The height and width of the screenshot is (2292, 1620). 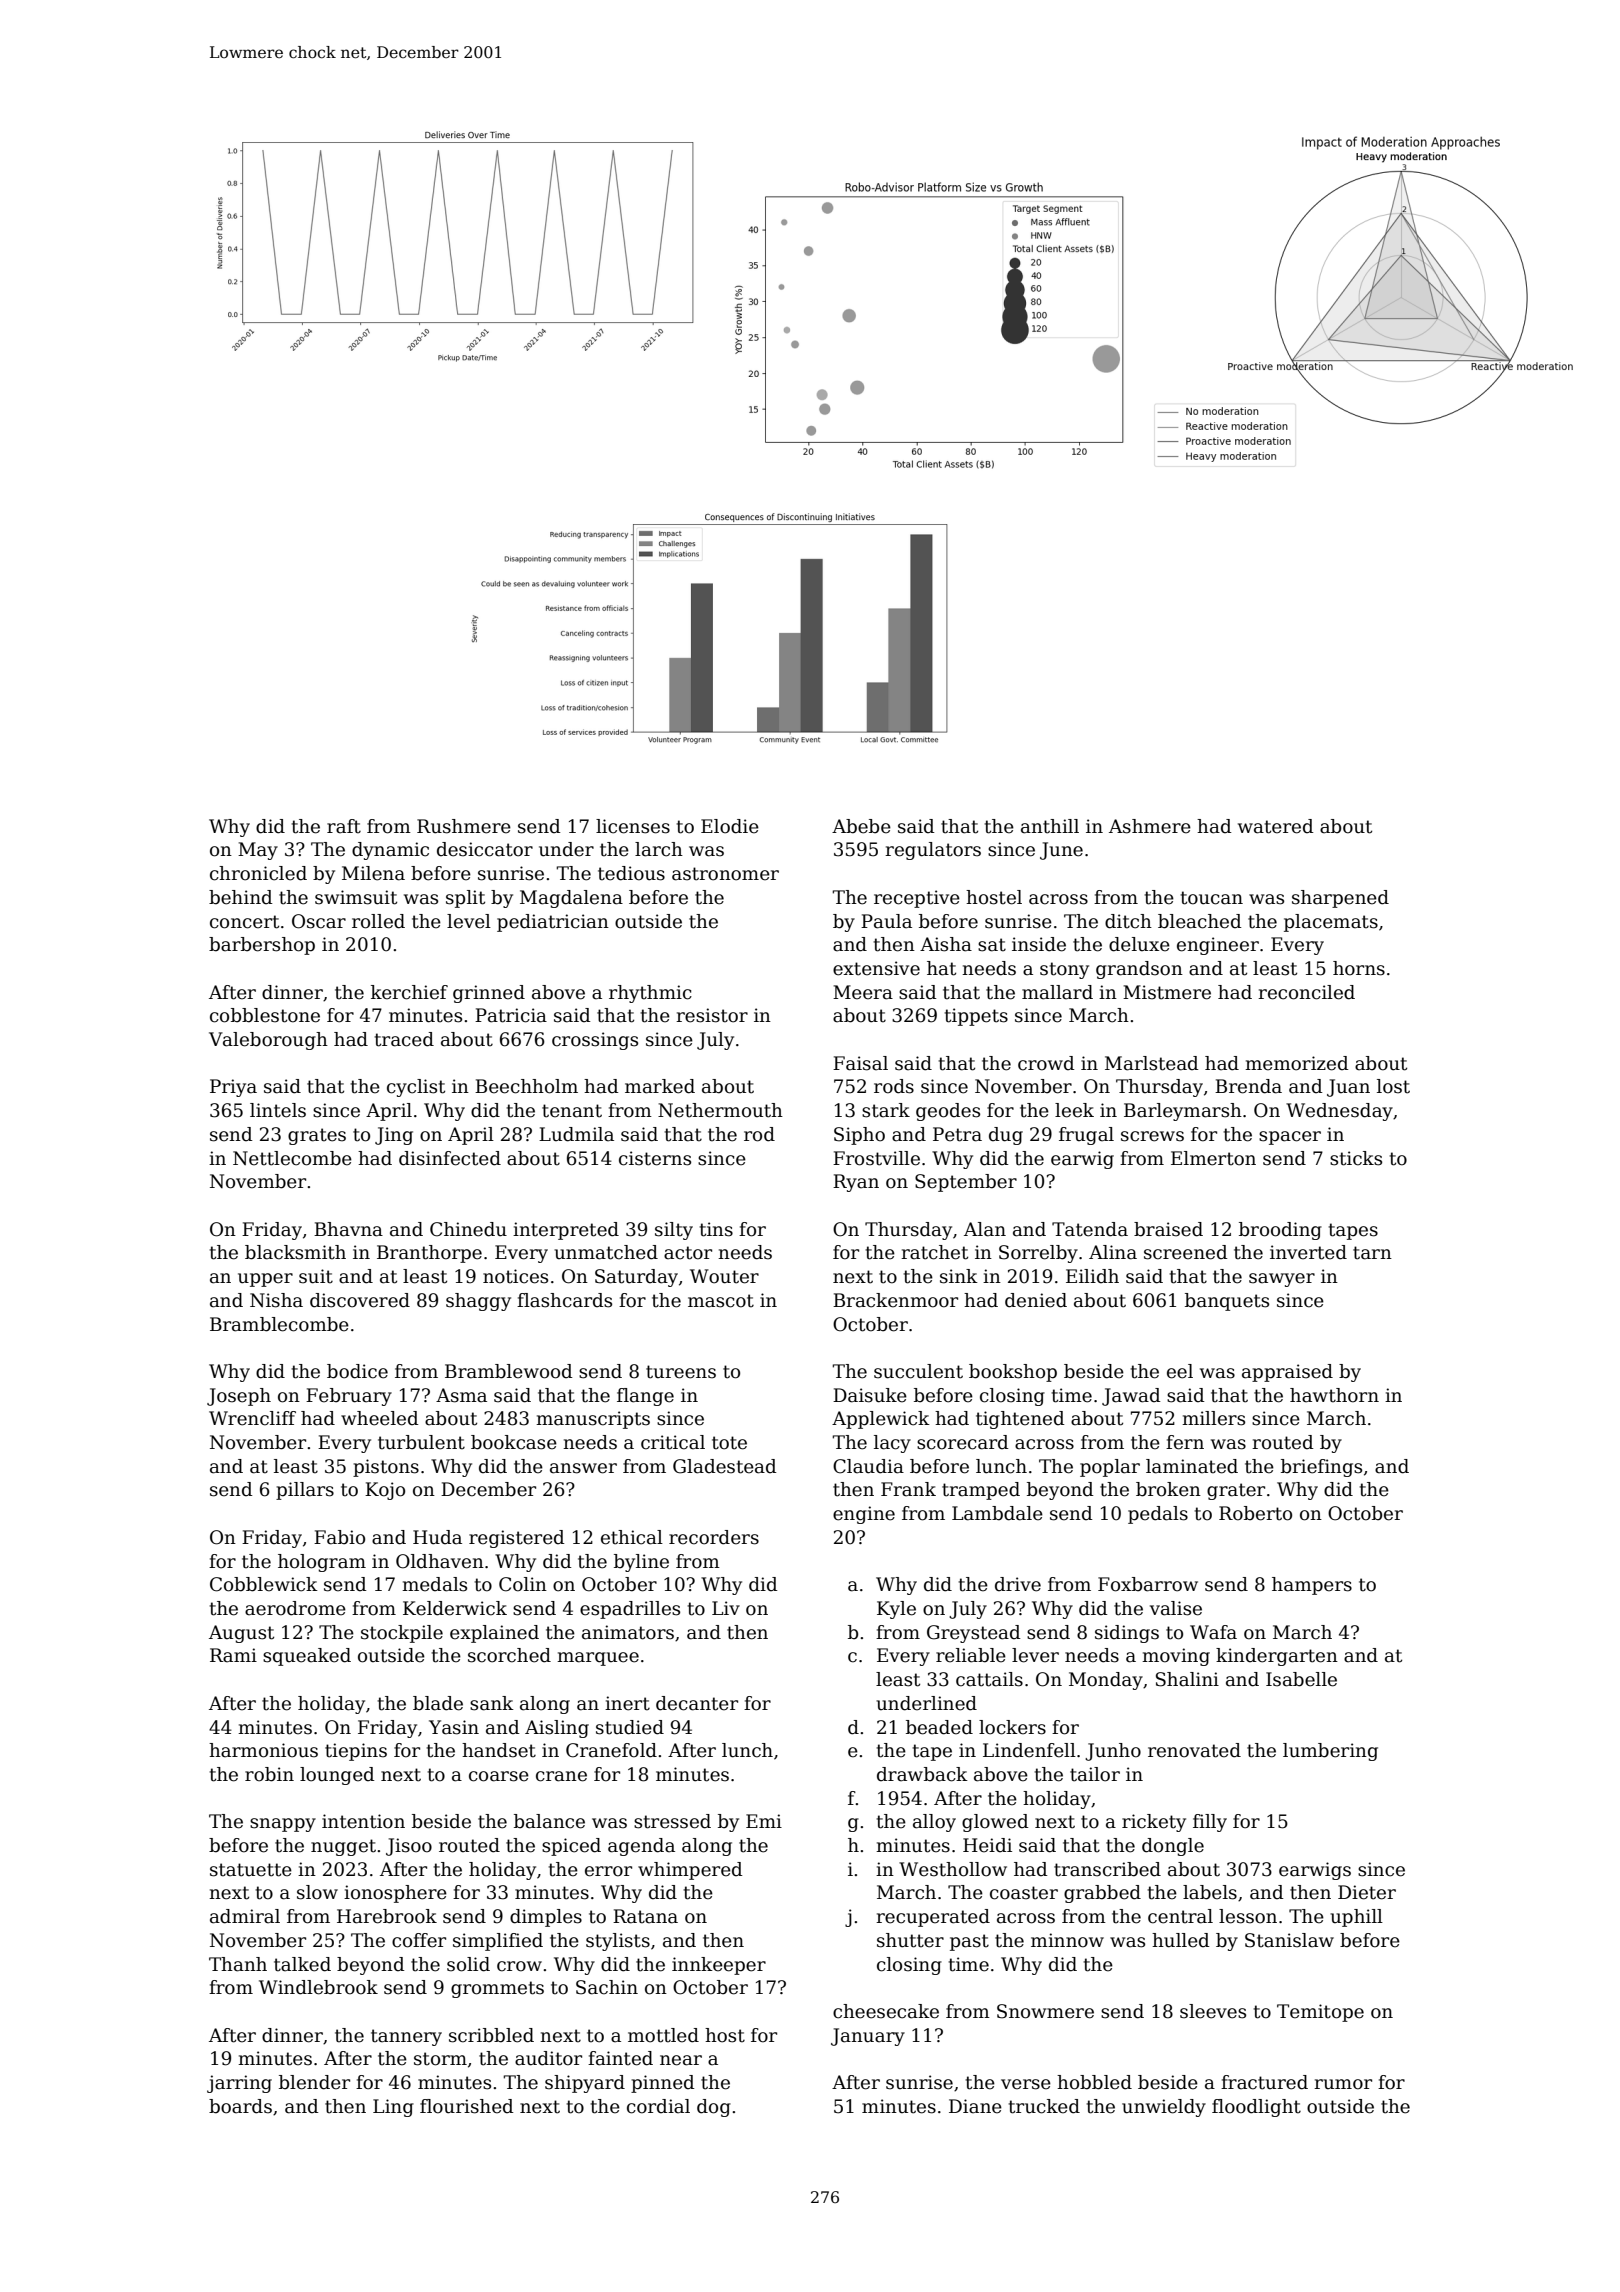 What do you see at coordinates (720, 1110) in the screenshot?
I see `Nethermouth` at bounding box center [720, 1110].
